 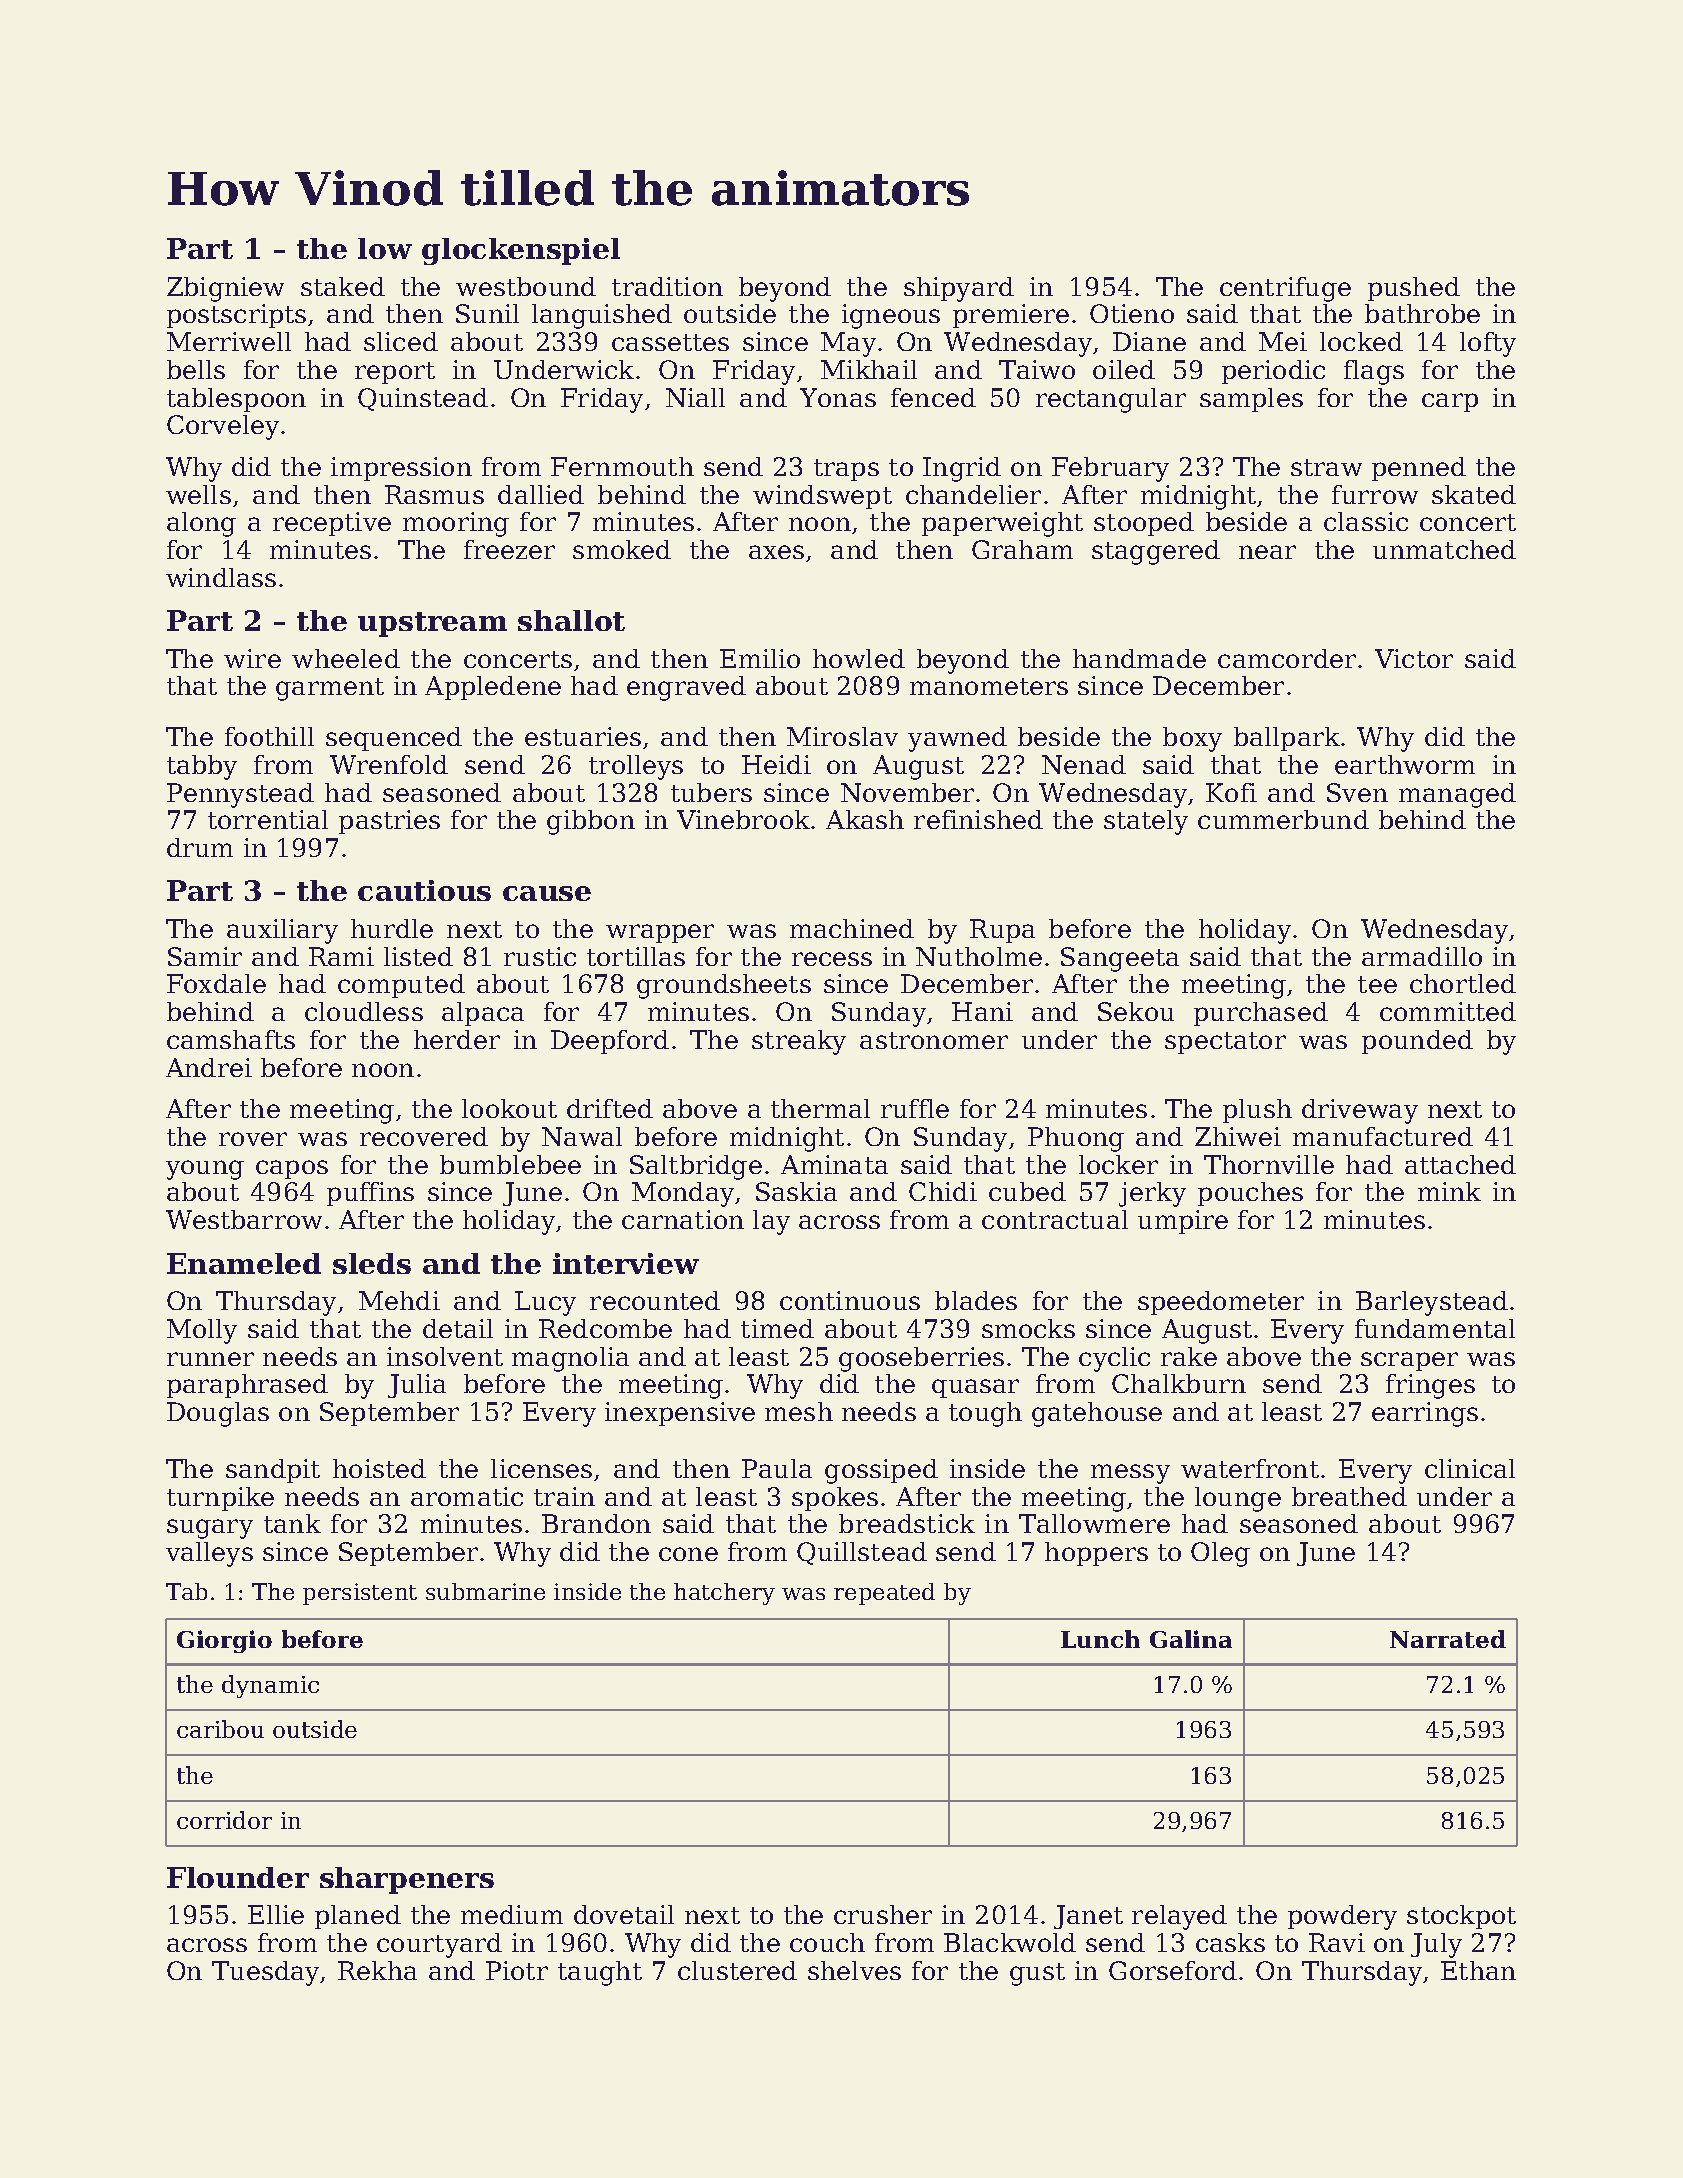 What do you see at coordinates (1179, 1917) in the image?
I see `relayed` at bounding box center [1179, 1917].
